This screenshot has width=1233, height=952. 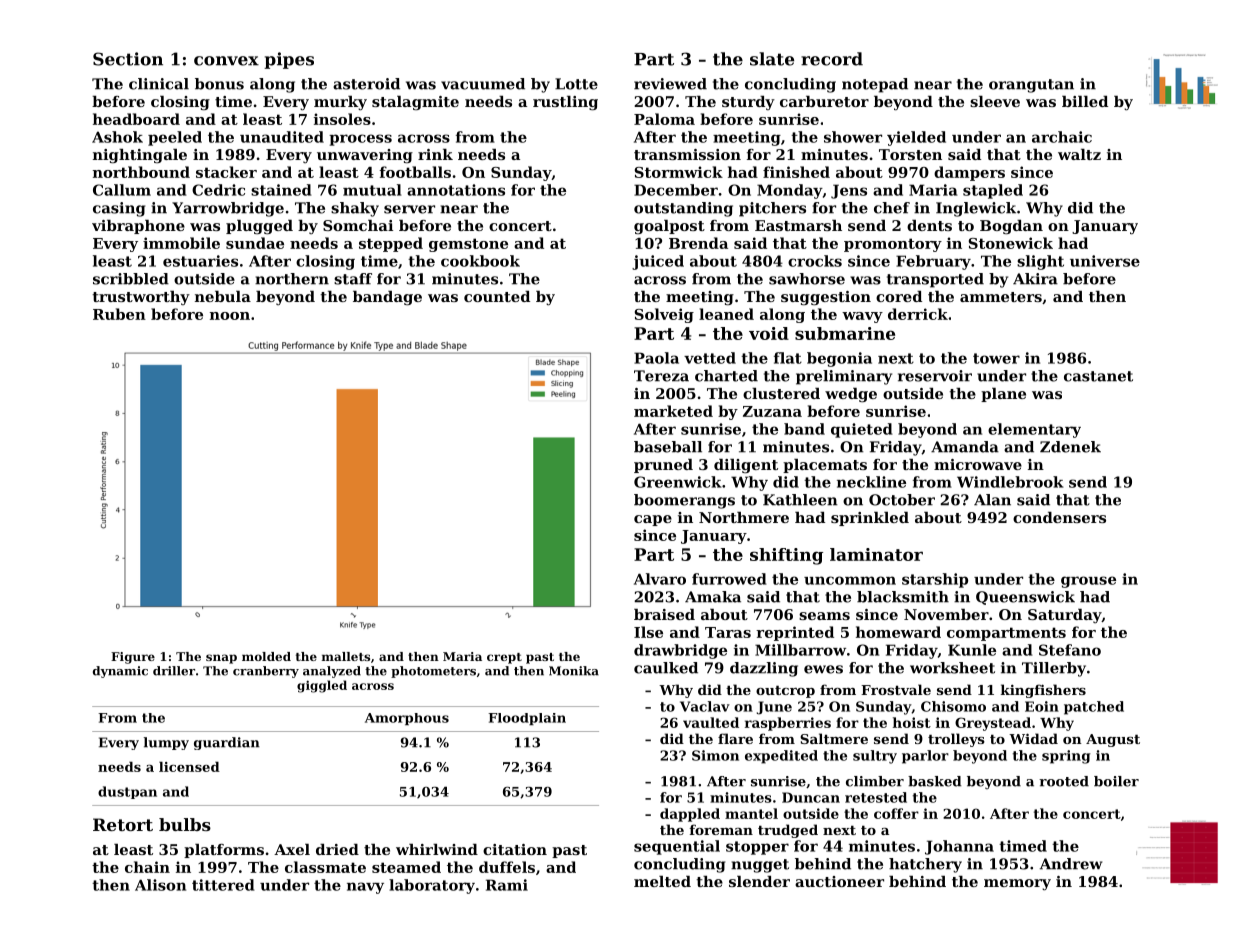 What do you see at coordinates (1017, 885) in the screenshot?
I see `memory` at bounding box center [1017, 885].
